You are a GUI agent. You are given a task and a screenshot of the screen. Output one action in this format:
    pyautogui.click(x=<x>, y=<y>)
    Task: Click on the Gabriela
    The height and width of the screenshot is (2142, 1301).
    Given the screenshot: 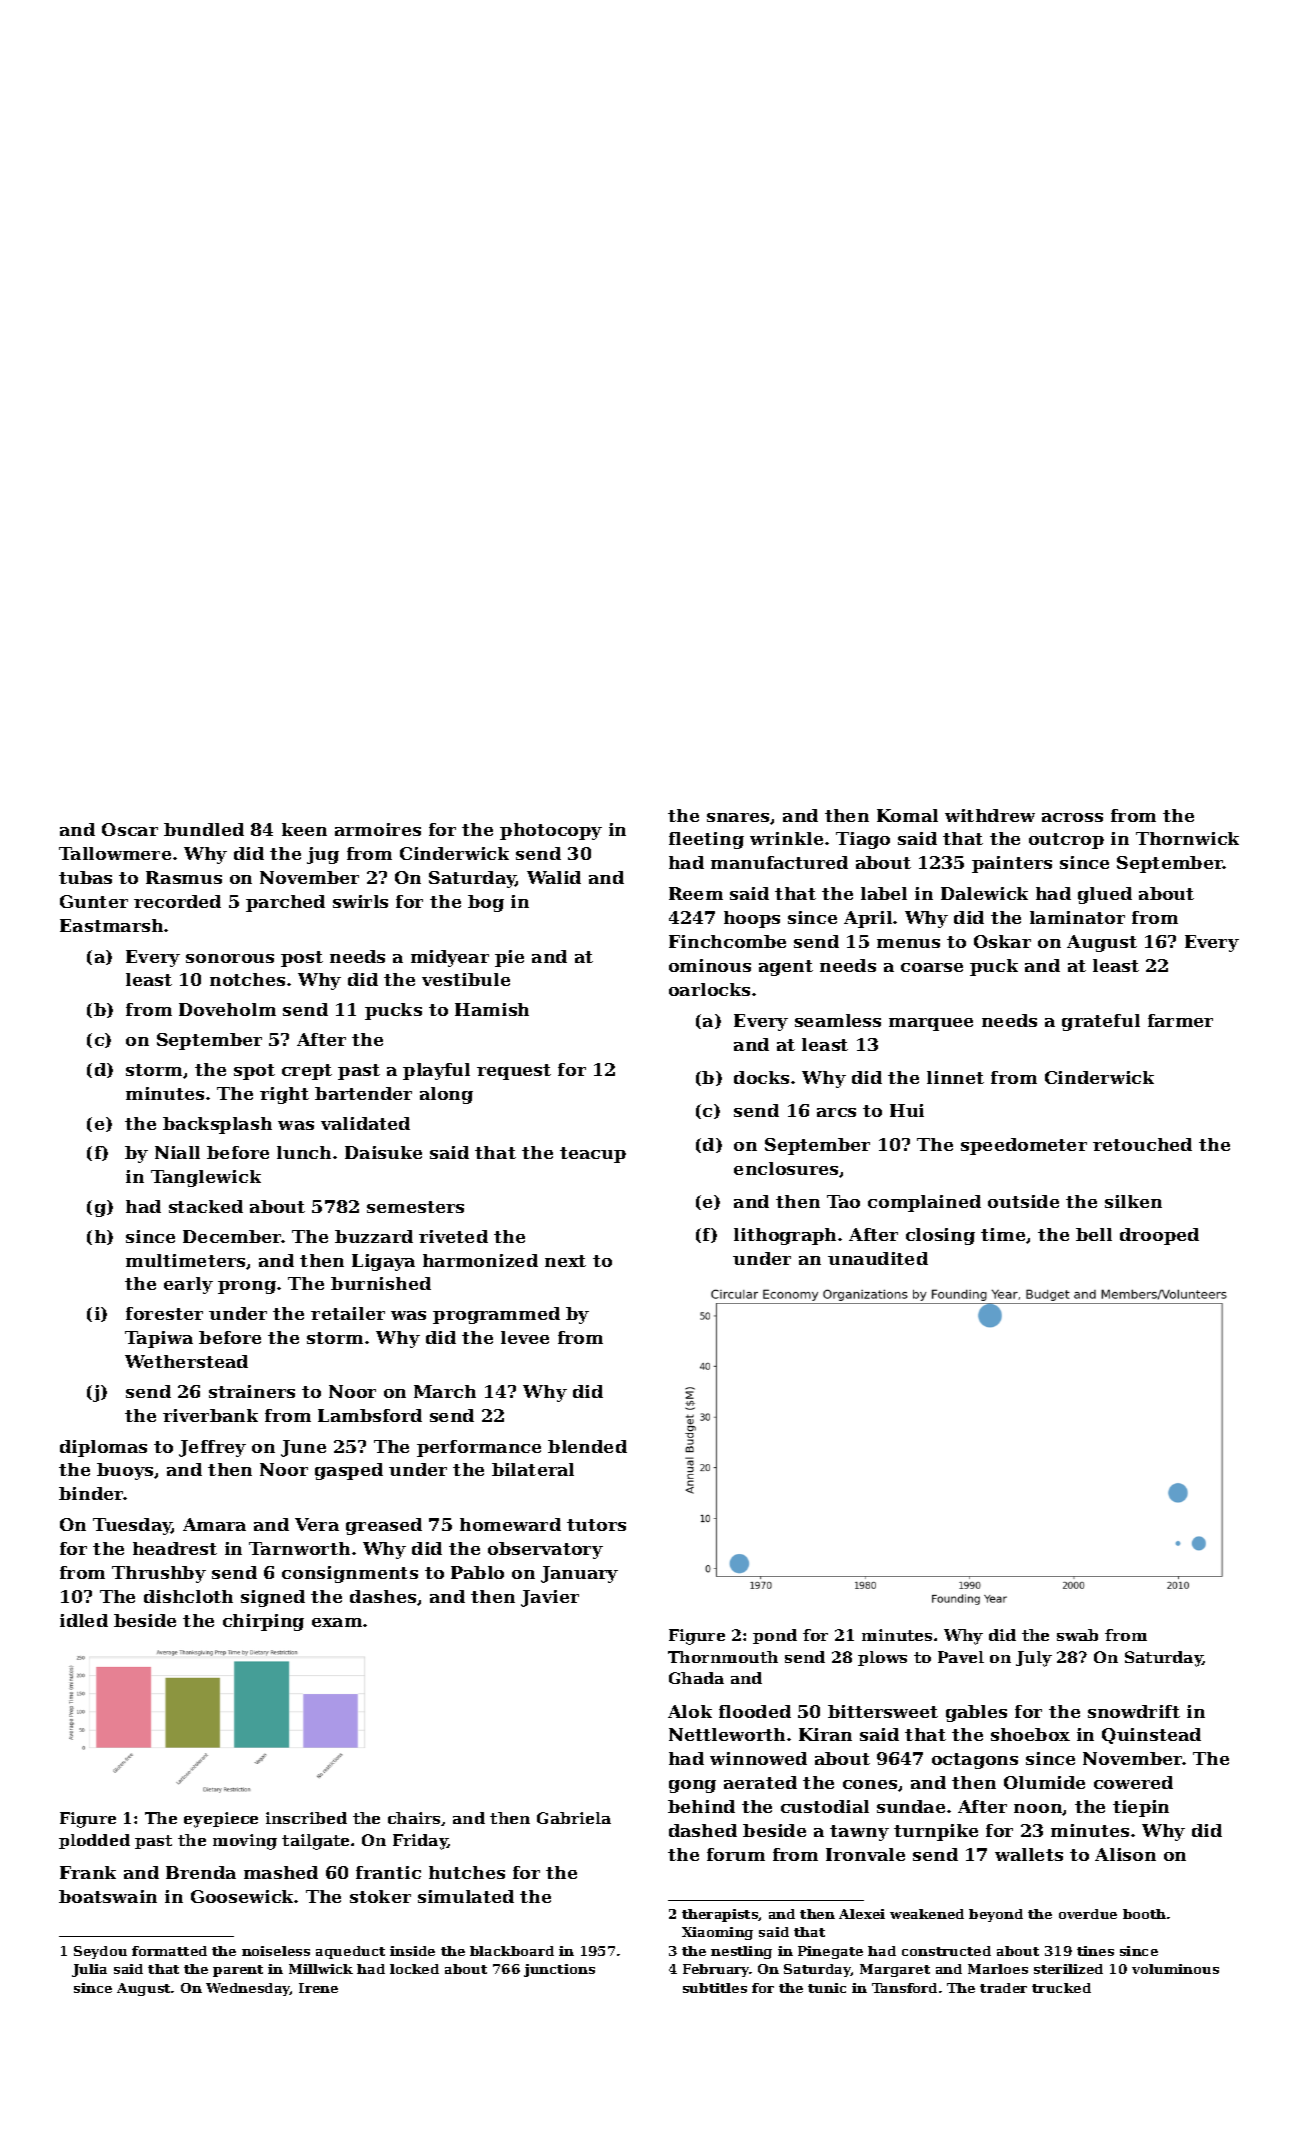 What is the action you would take?
    pyautogui.click(x=574, y=1818)
